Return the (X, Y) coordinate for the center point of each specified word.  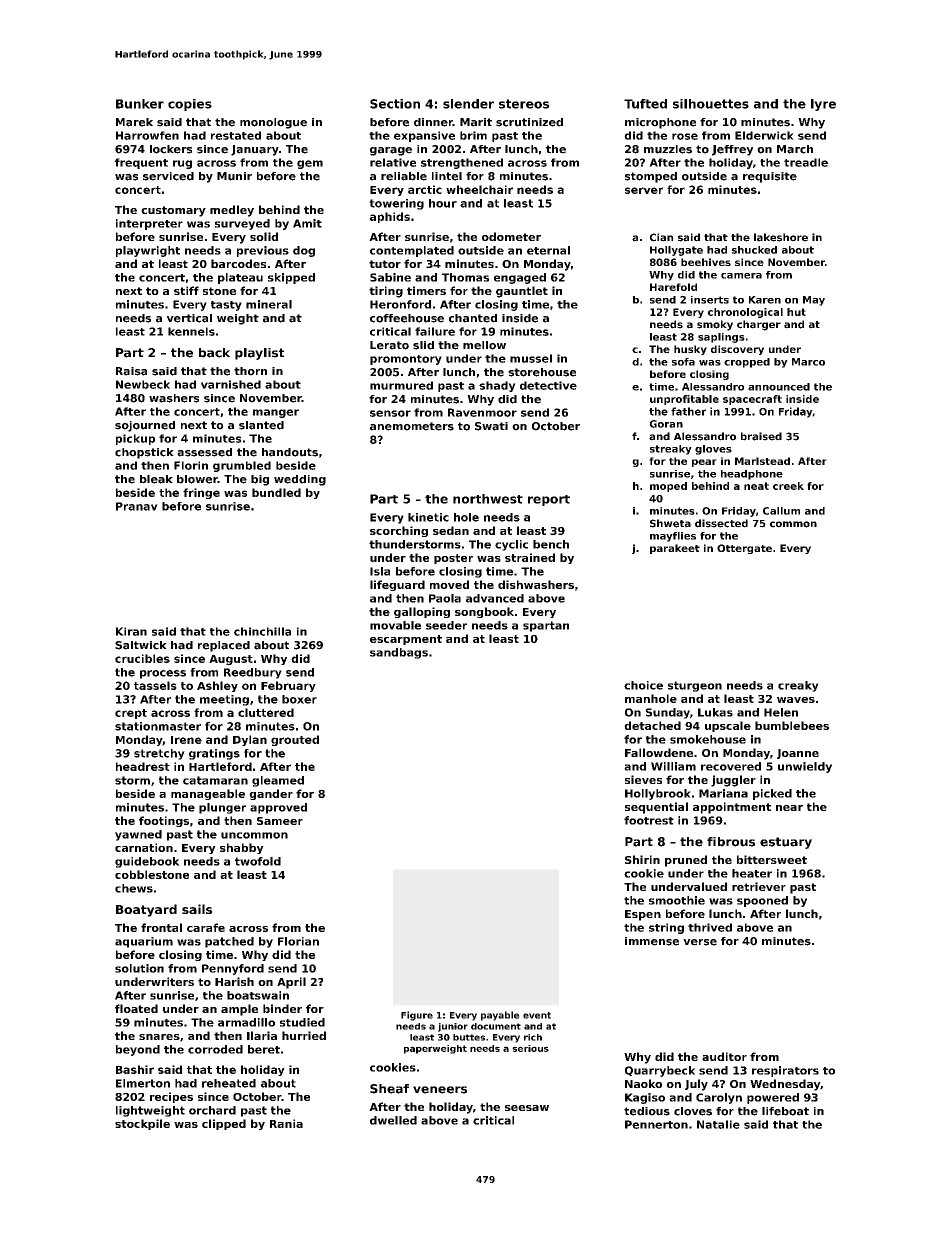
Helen (781, 712)
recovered (731, 766)
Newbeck (143, 384)
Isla (380, 571)
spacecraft (752, 400)
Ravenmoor (482, 412)
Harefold (673, 287)
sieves (643, 779)
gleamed (278, 781)
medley (232, 211)
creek (788, 486)
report (549, 500)
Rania (286, 1123)
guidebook (147, 862)
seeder (446, 625)
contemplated (412, 251)
